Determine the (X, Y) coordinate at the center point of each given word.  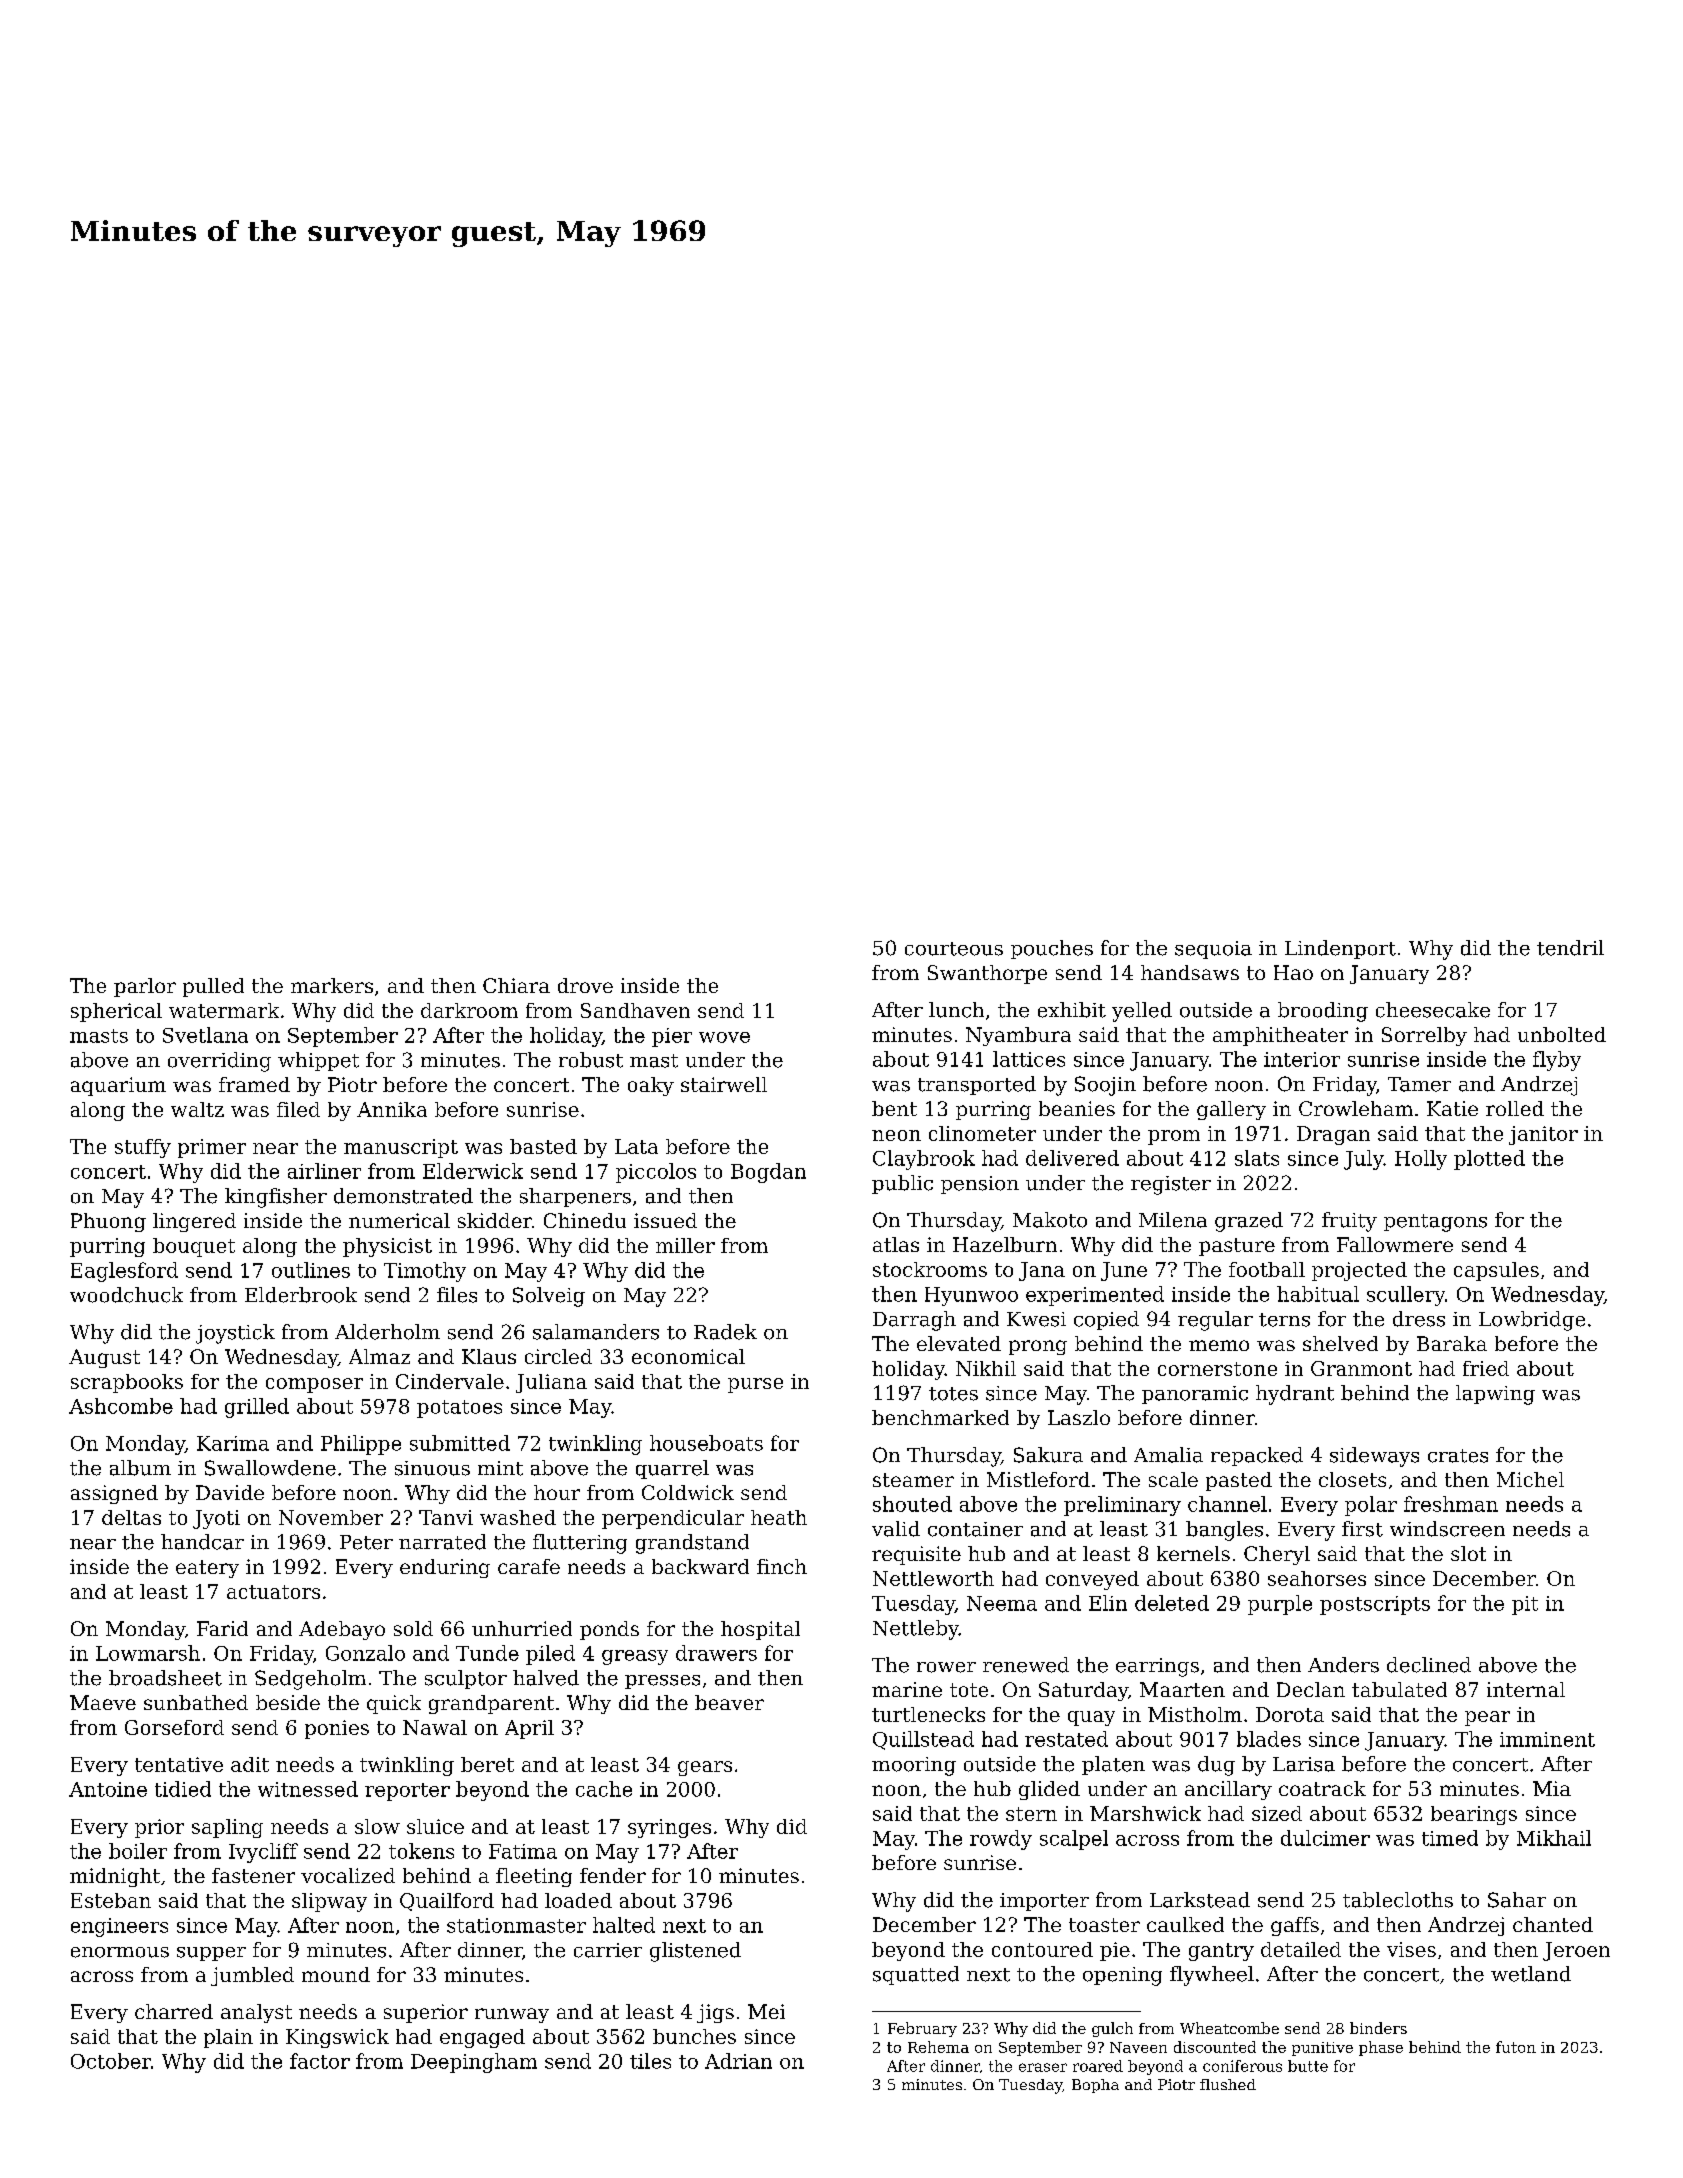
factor (320, 2061)
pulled (213, 987)
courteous (954, 949)
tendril (1570, 948)
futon (1516, 2047)
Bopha (1095, 2086)
